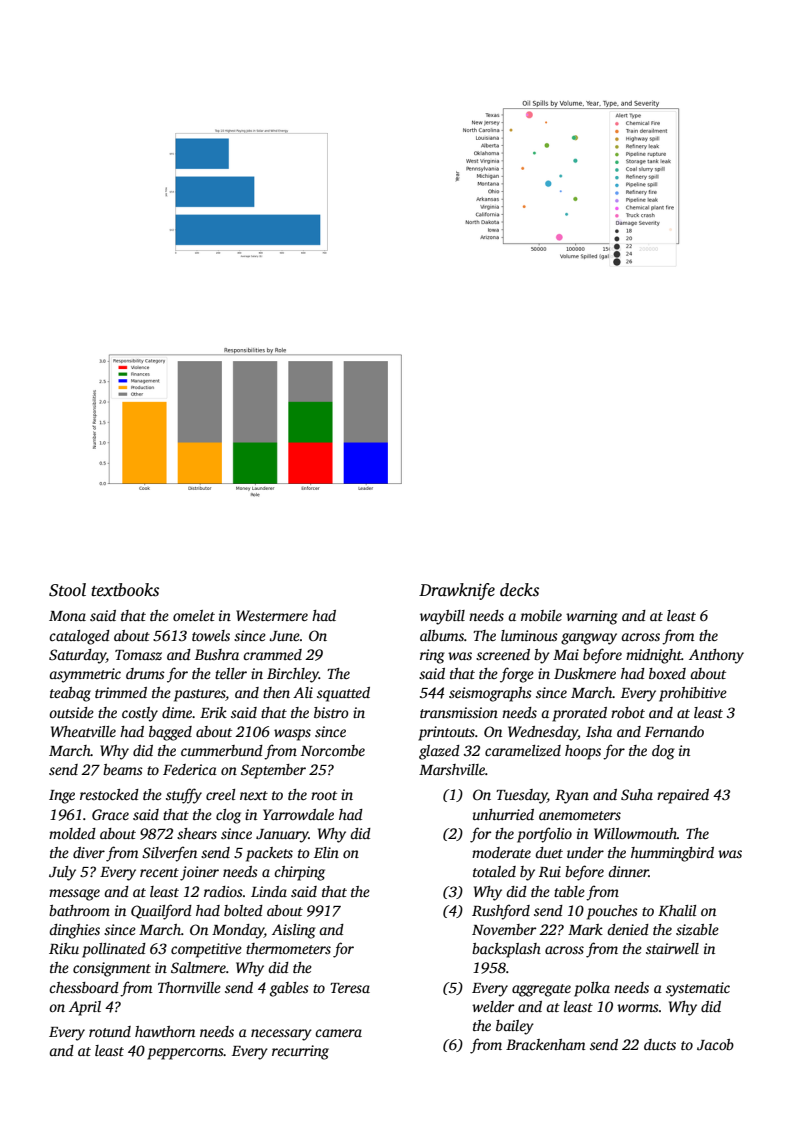 The width and height of the document is (794, 1127). I want to click on Mona, so click(67, 616).
